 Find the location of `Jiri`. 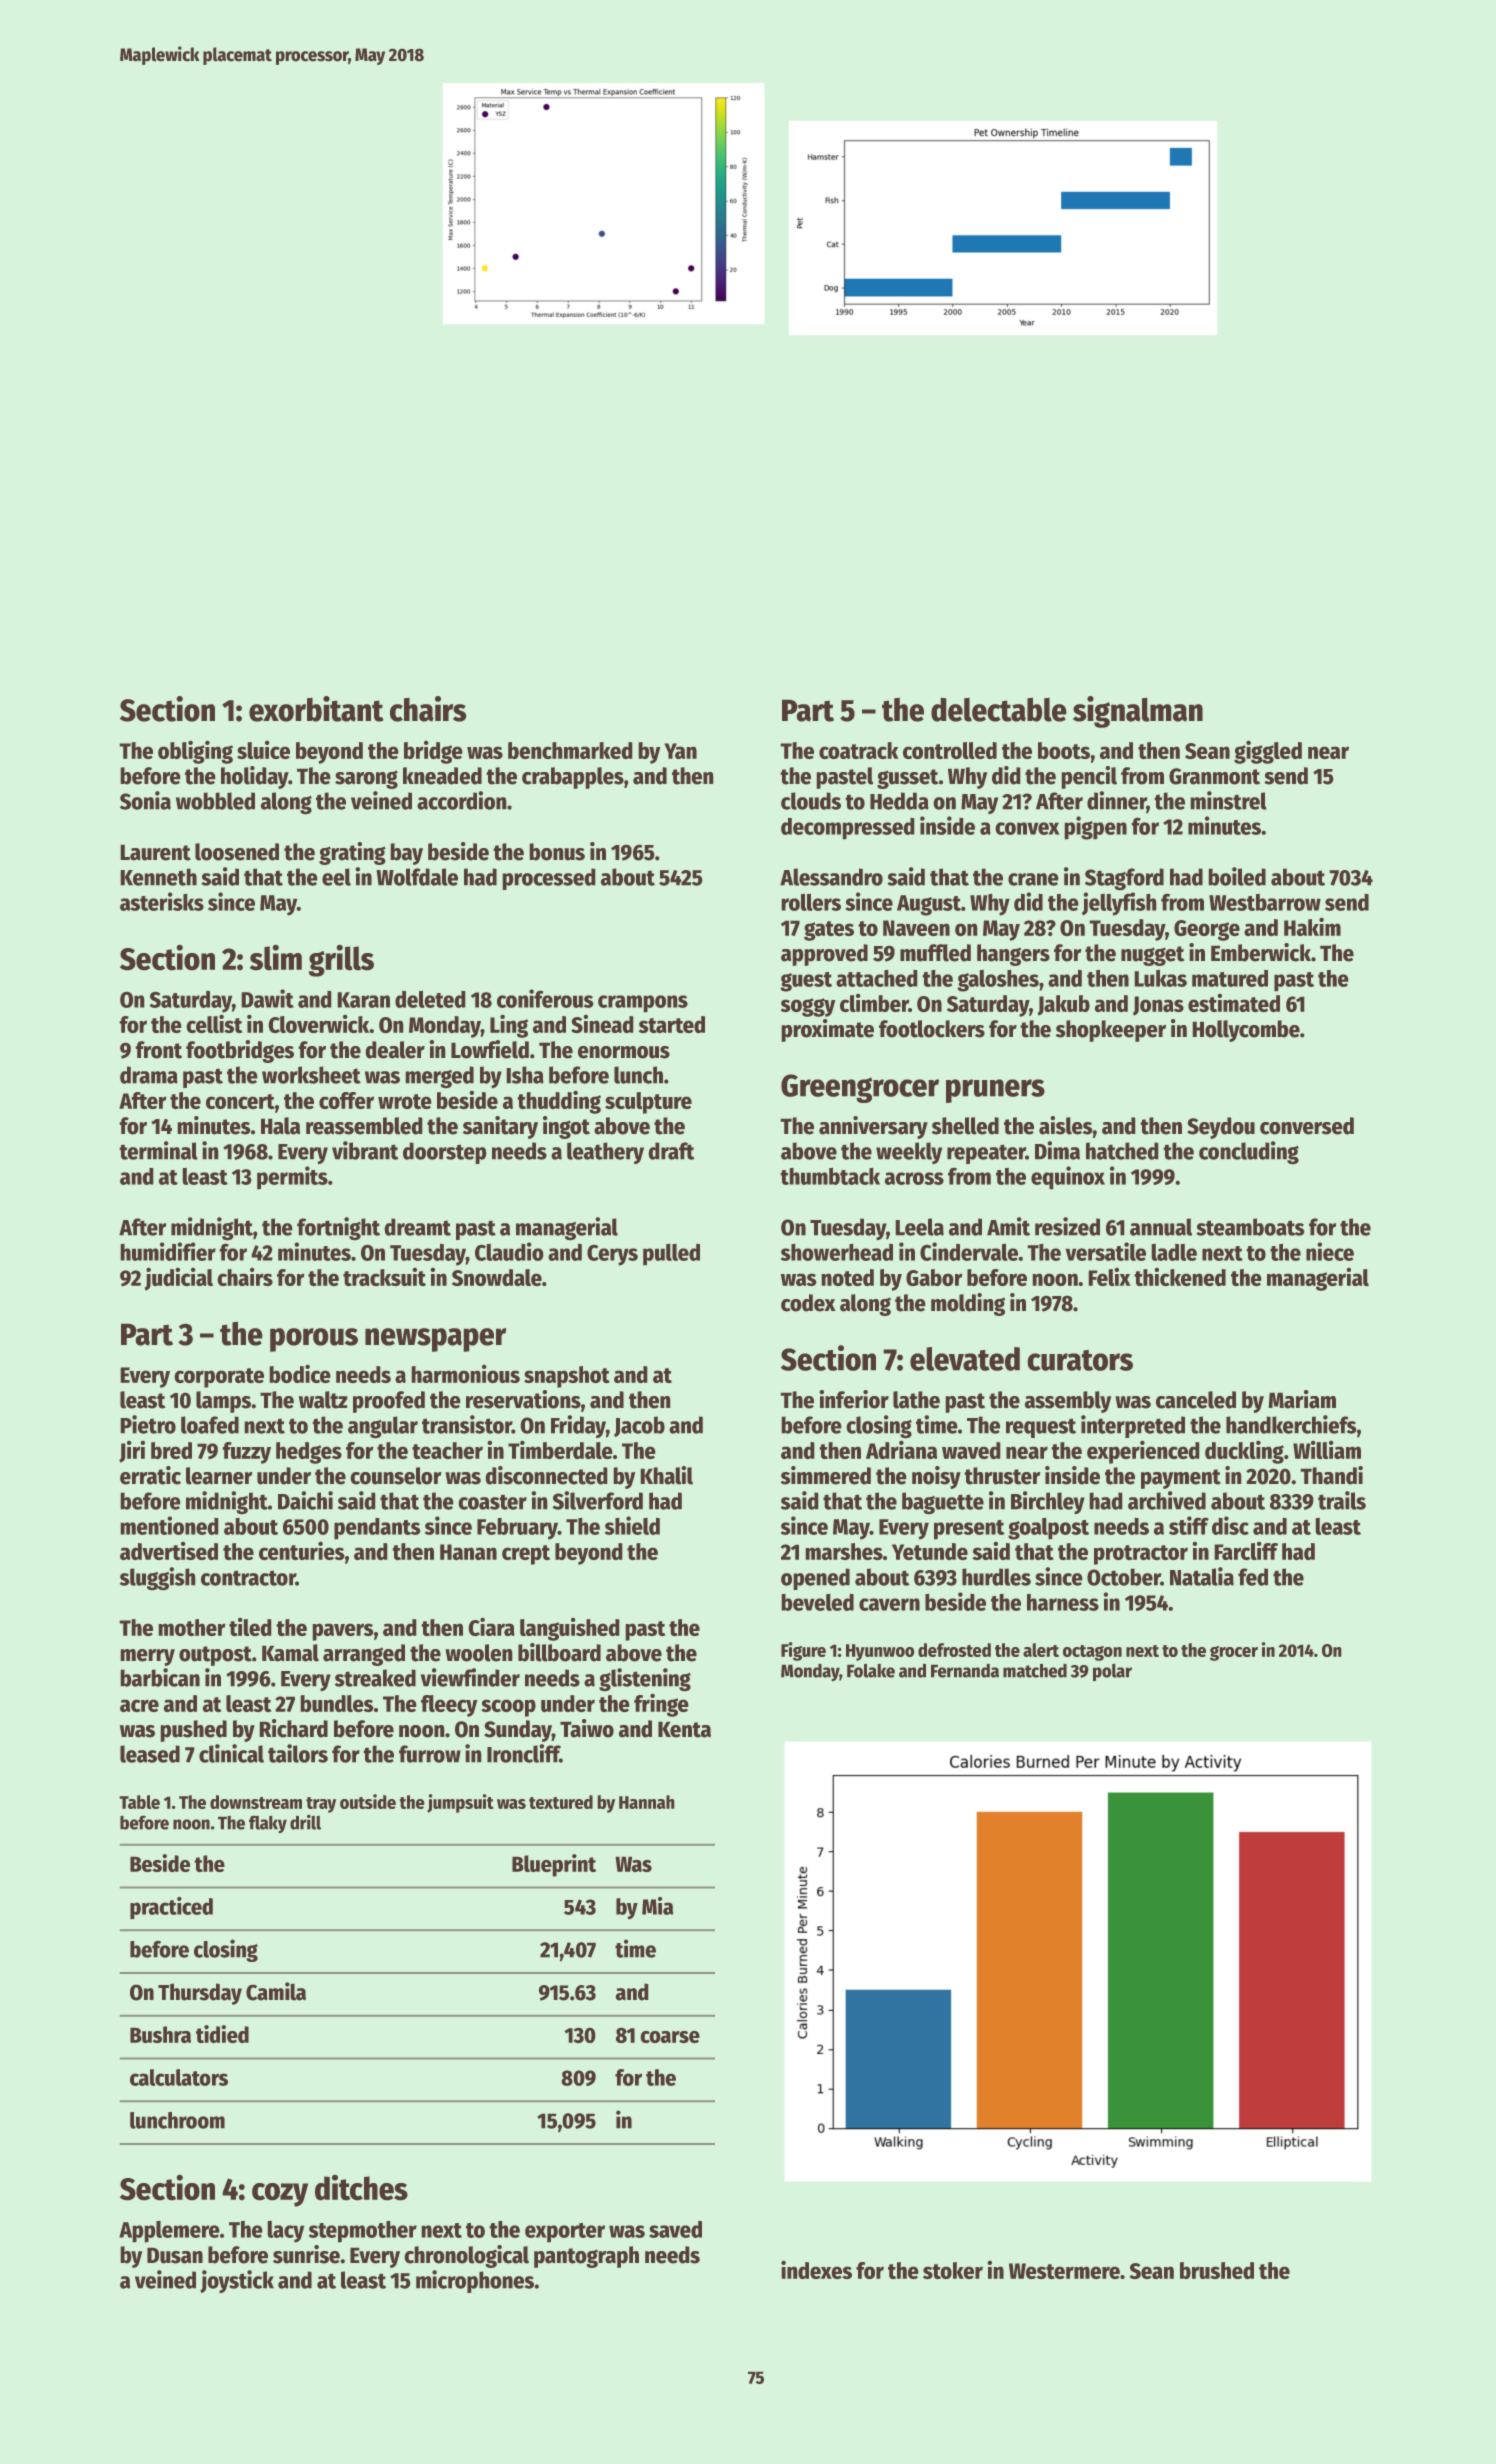

Jiri is located at coordinates (132, 1451).
